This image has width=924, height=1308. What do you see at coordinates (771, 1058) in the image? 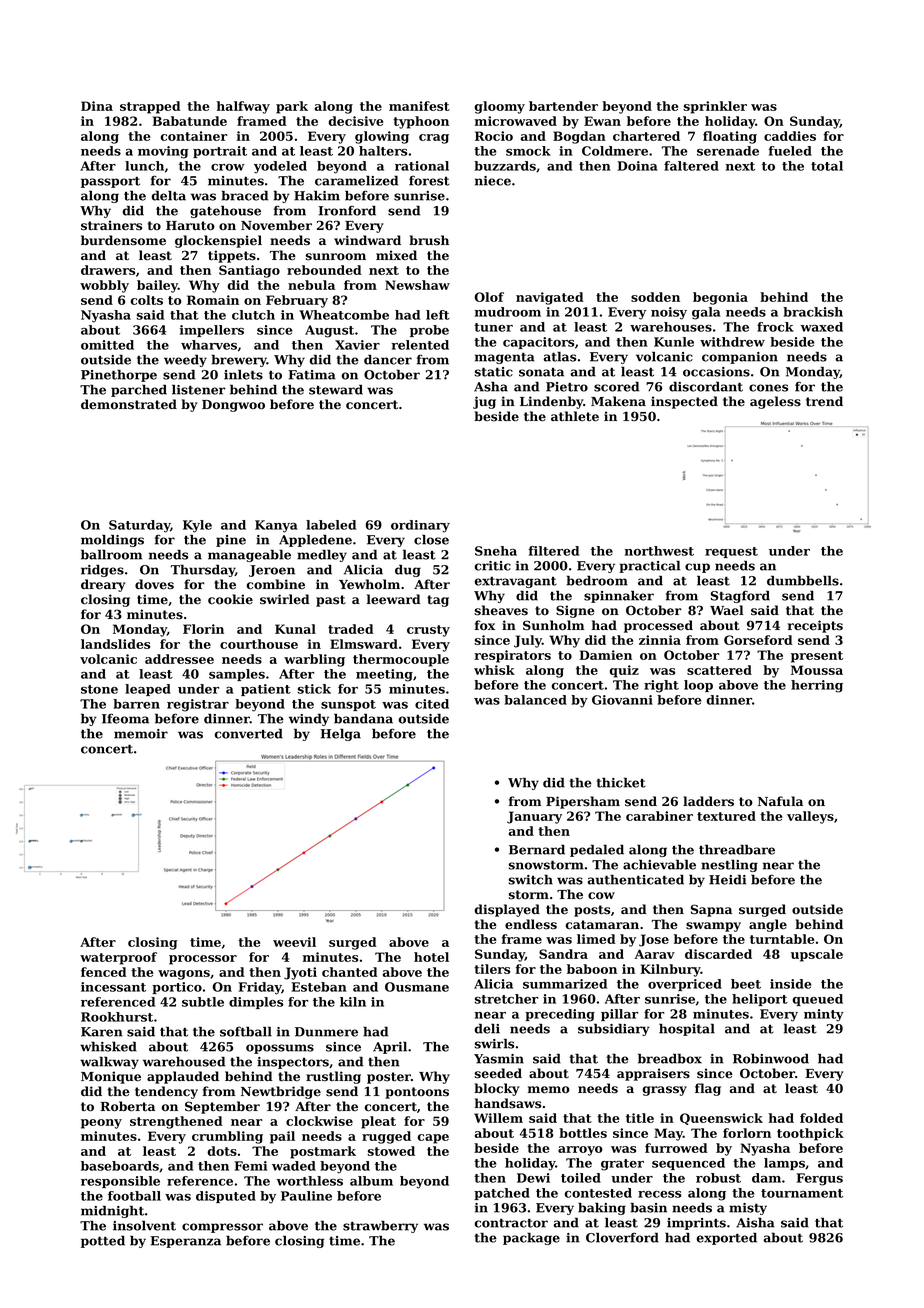
I see `Robinwood` at bounding box center [771, 1058].
